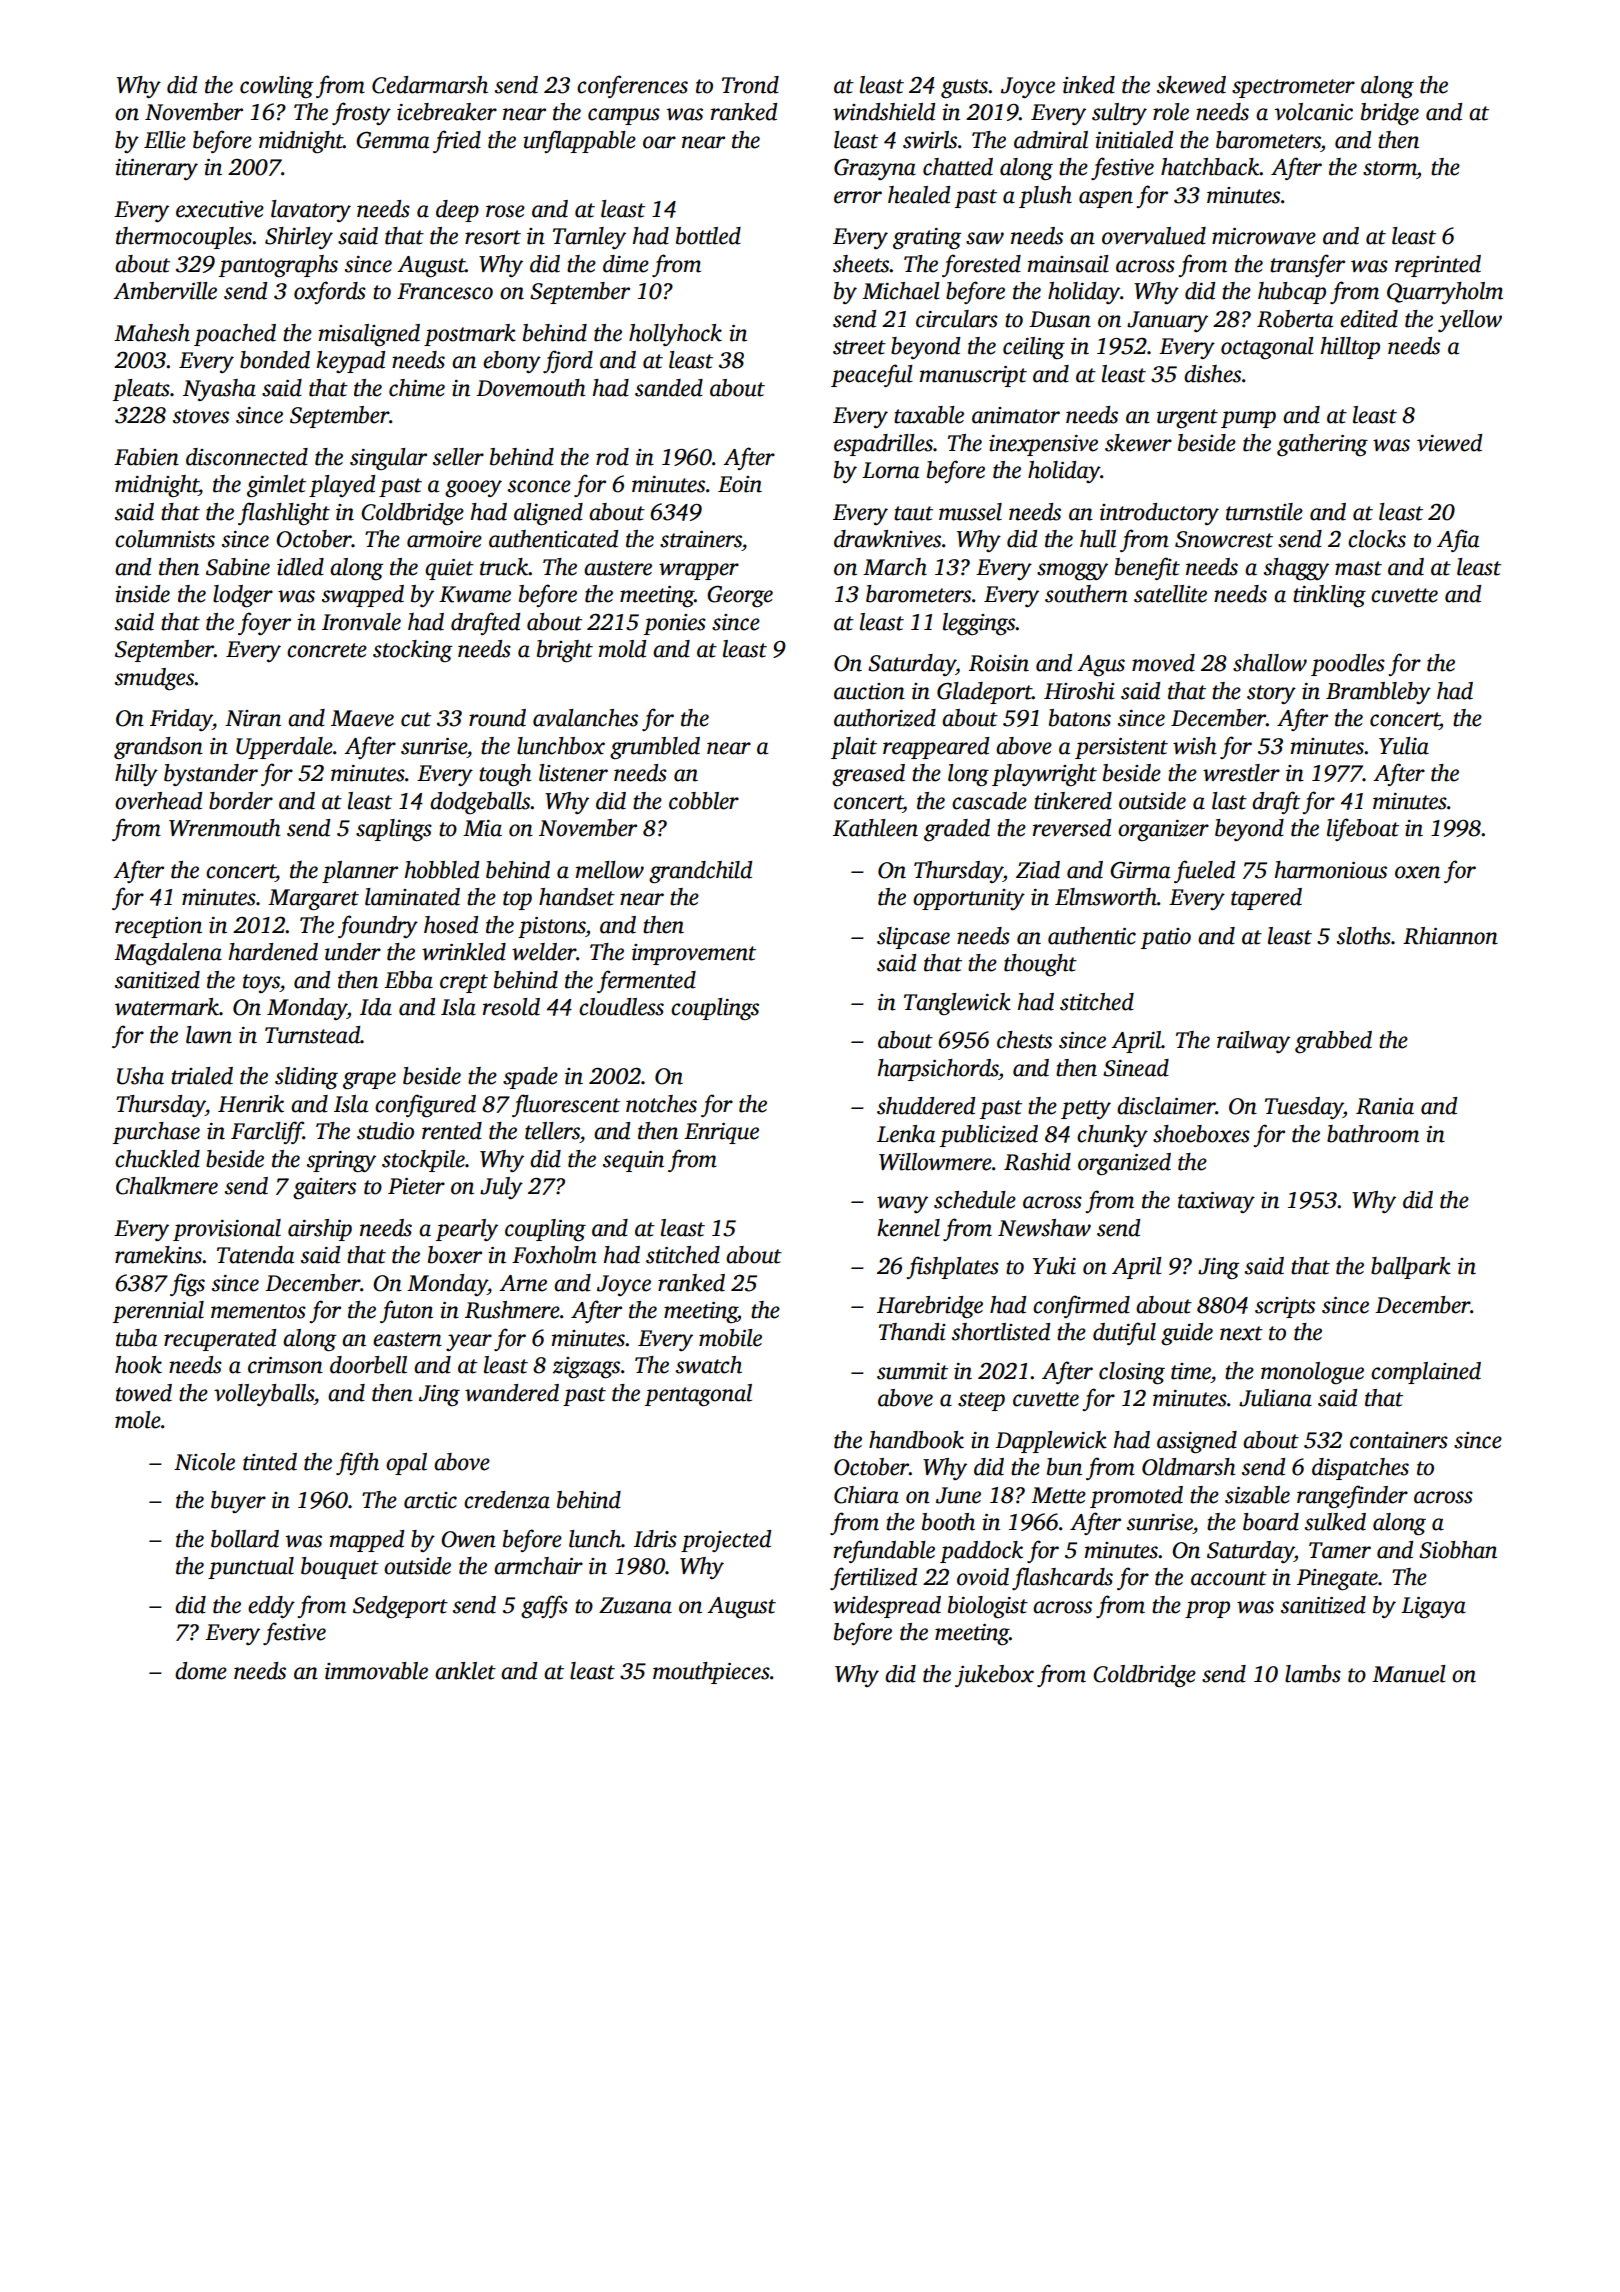 The image size is (1620, 2292). I want to click on immovable, so click(376, 1671).
